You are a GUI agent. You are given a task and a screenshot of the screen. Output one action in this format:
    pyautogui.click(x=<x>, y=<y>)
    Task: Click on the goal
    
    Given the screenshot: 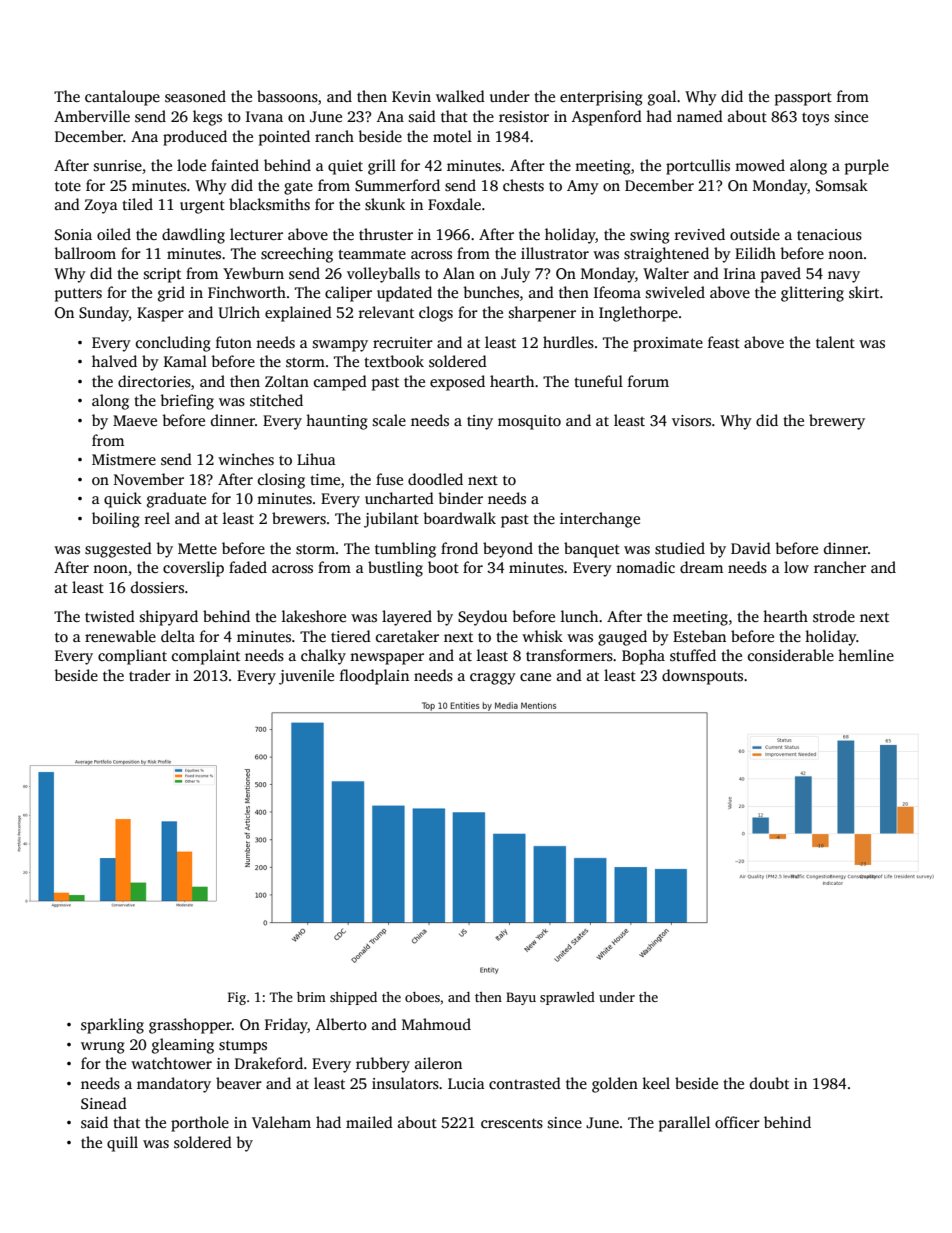 What is the action you would take?
    pyautogui.click(x=662, y=98)
